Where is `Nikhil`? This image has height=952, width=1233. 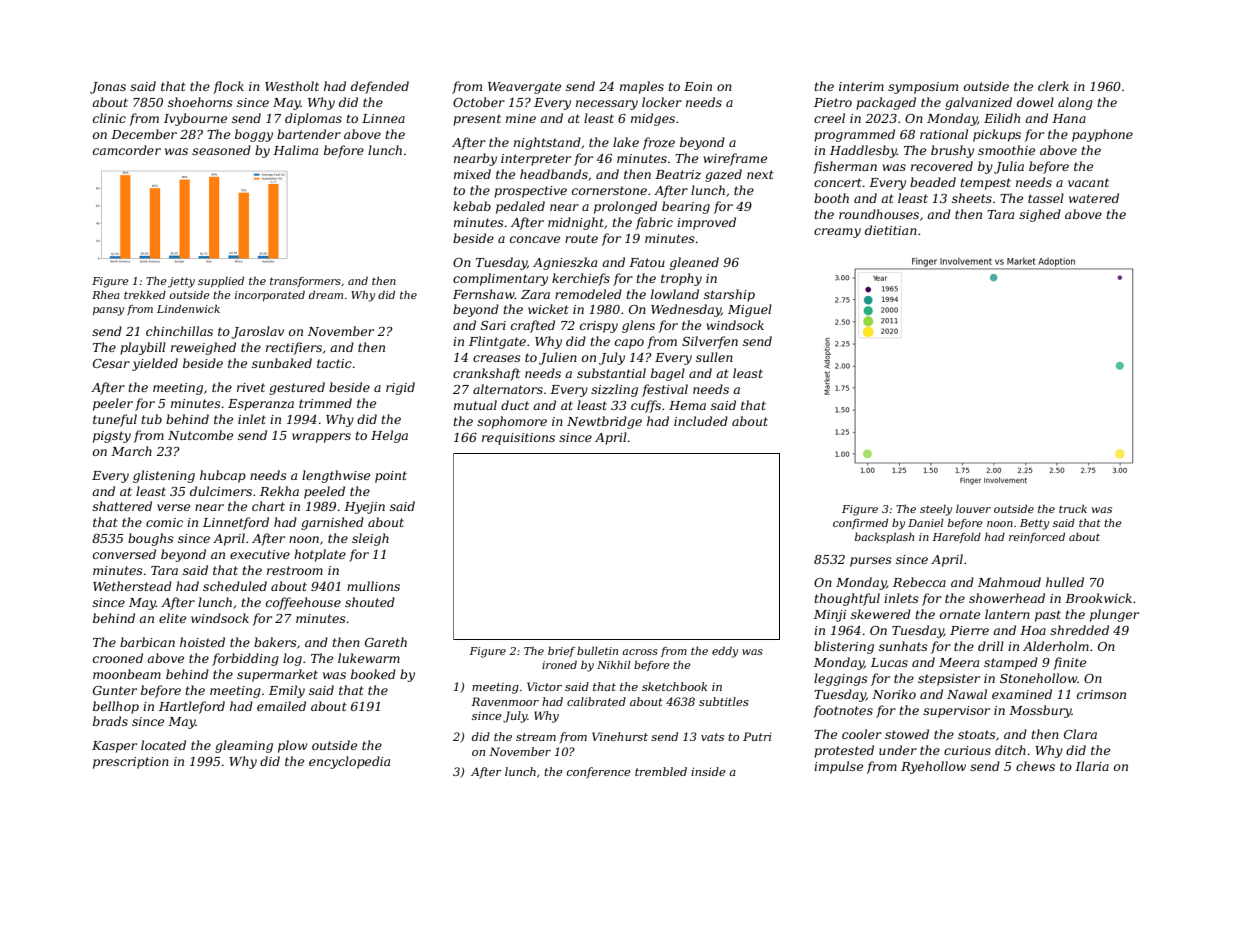
Nikhil is located at coordinates (614, 665).
